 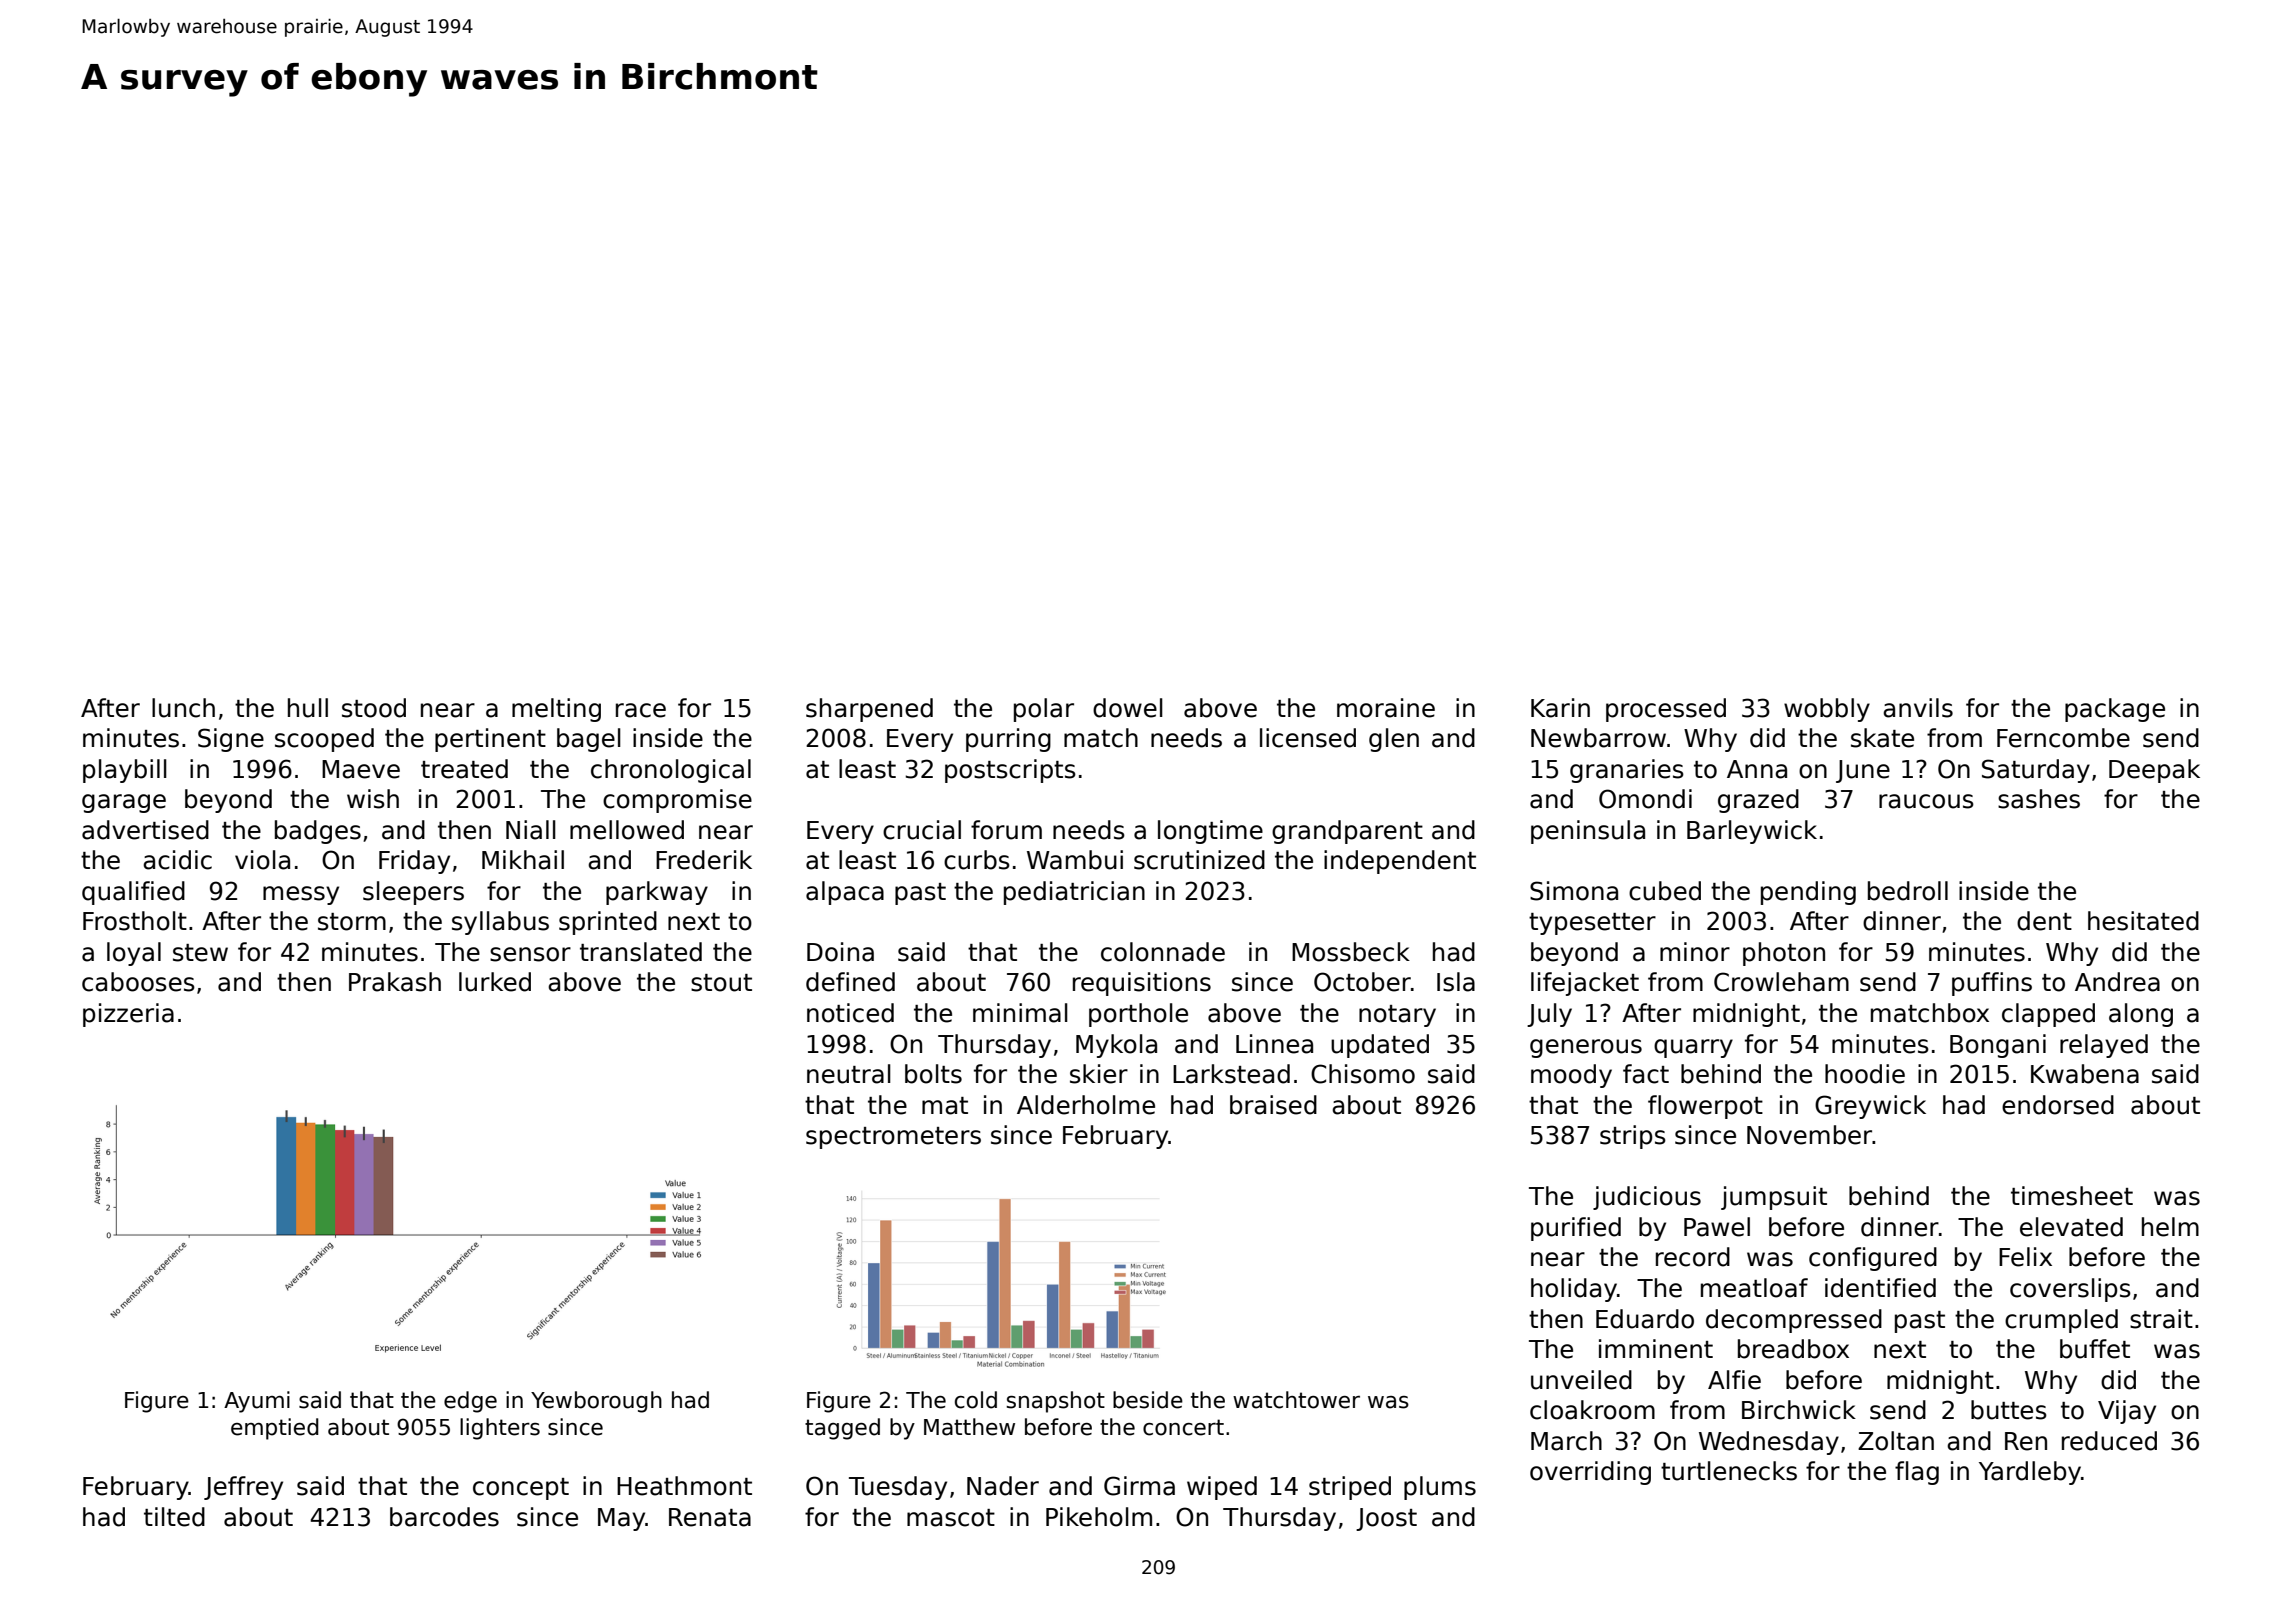 I want to click on Alfie, so click(x=1734, y=1380).
